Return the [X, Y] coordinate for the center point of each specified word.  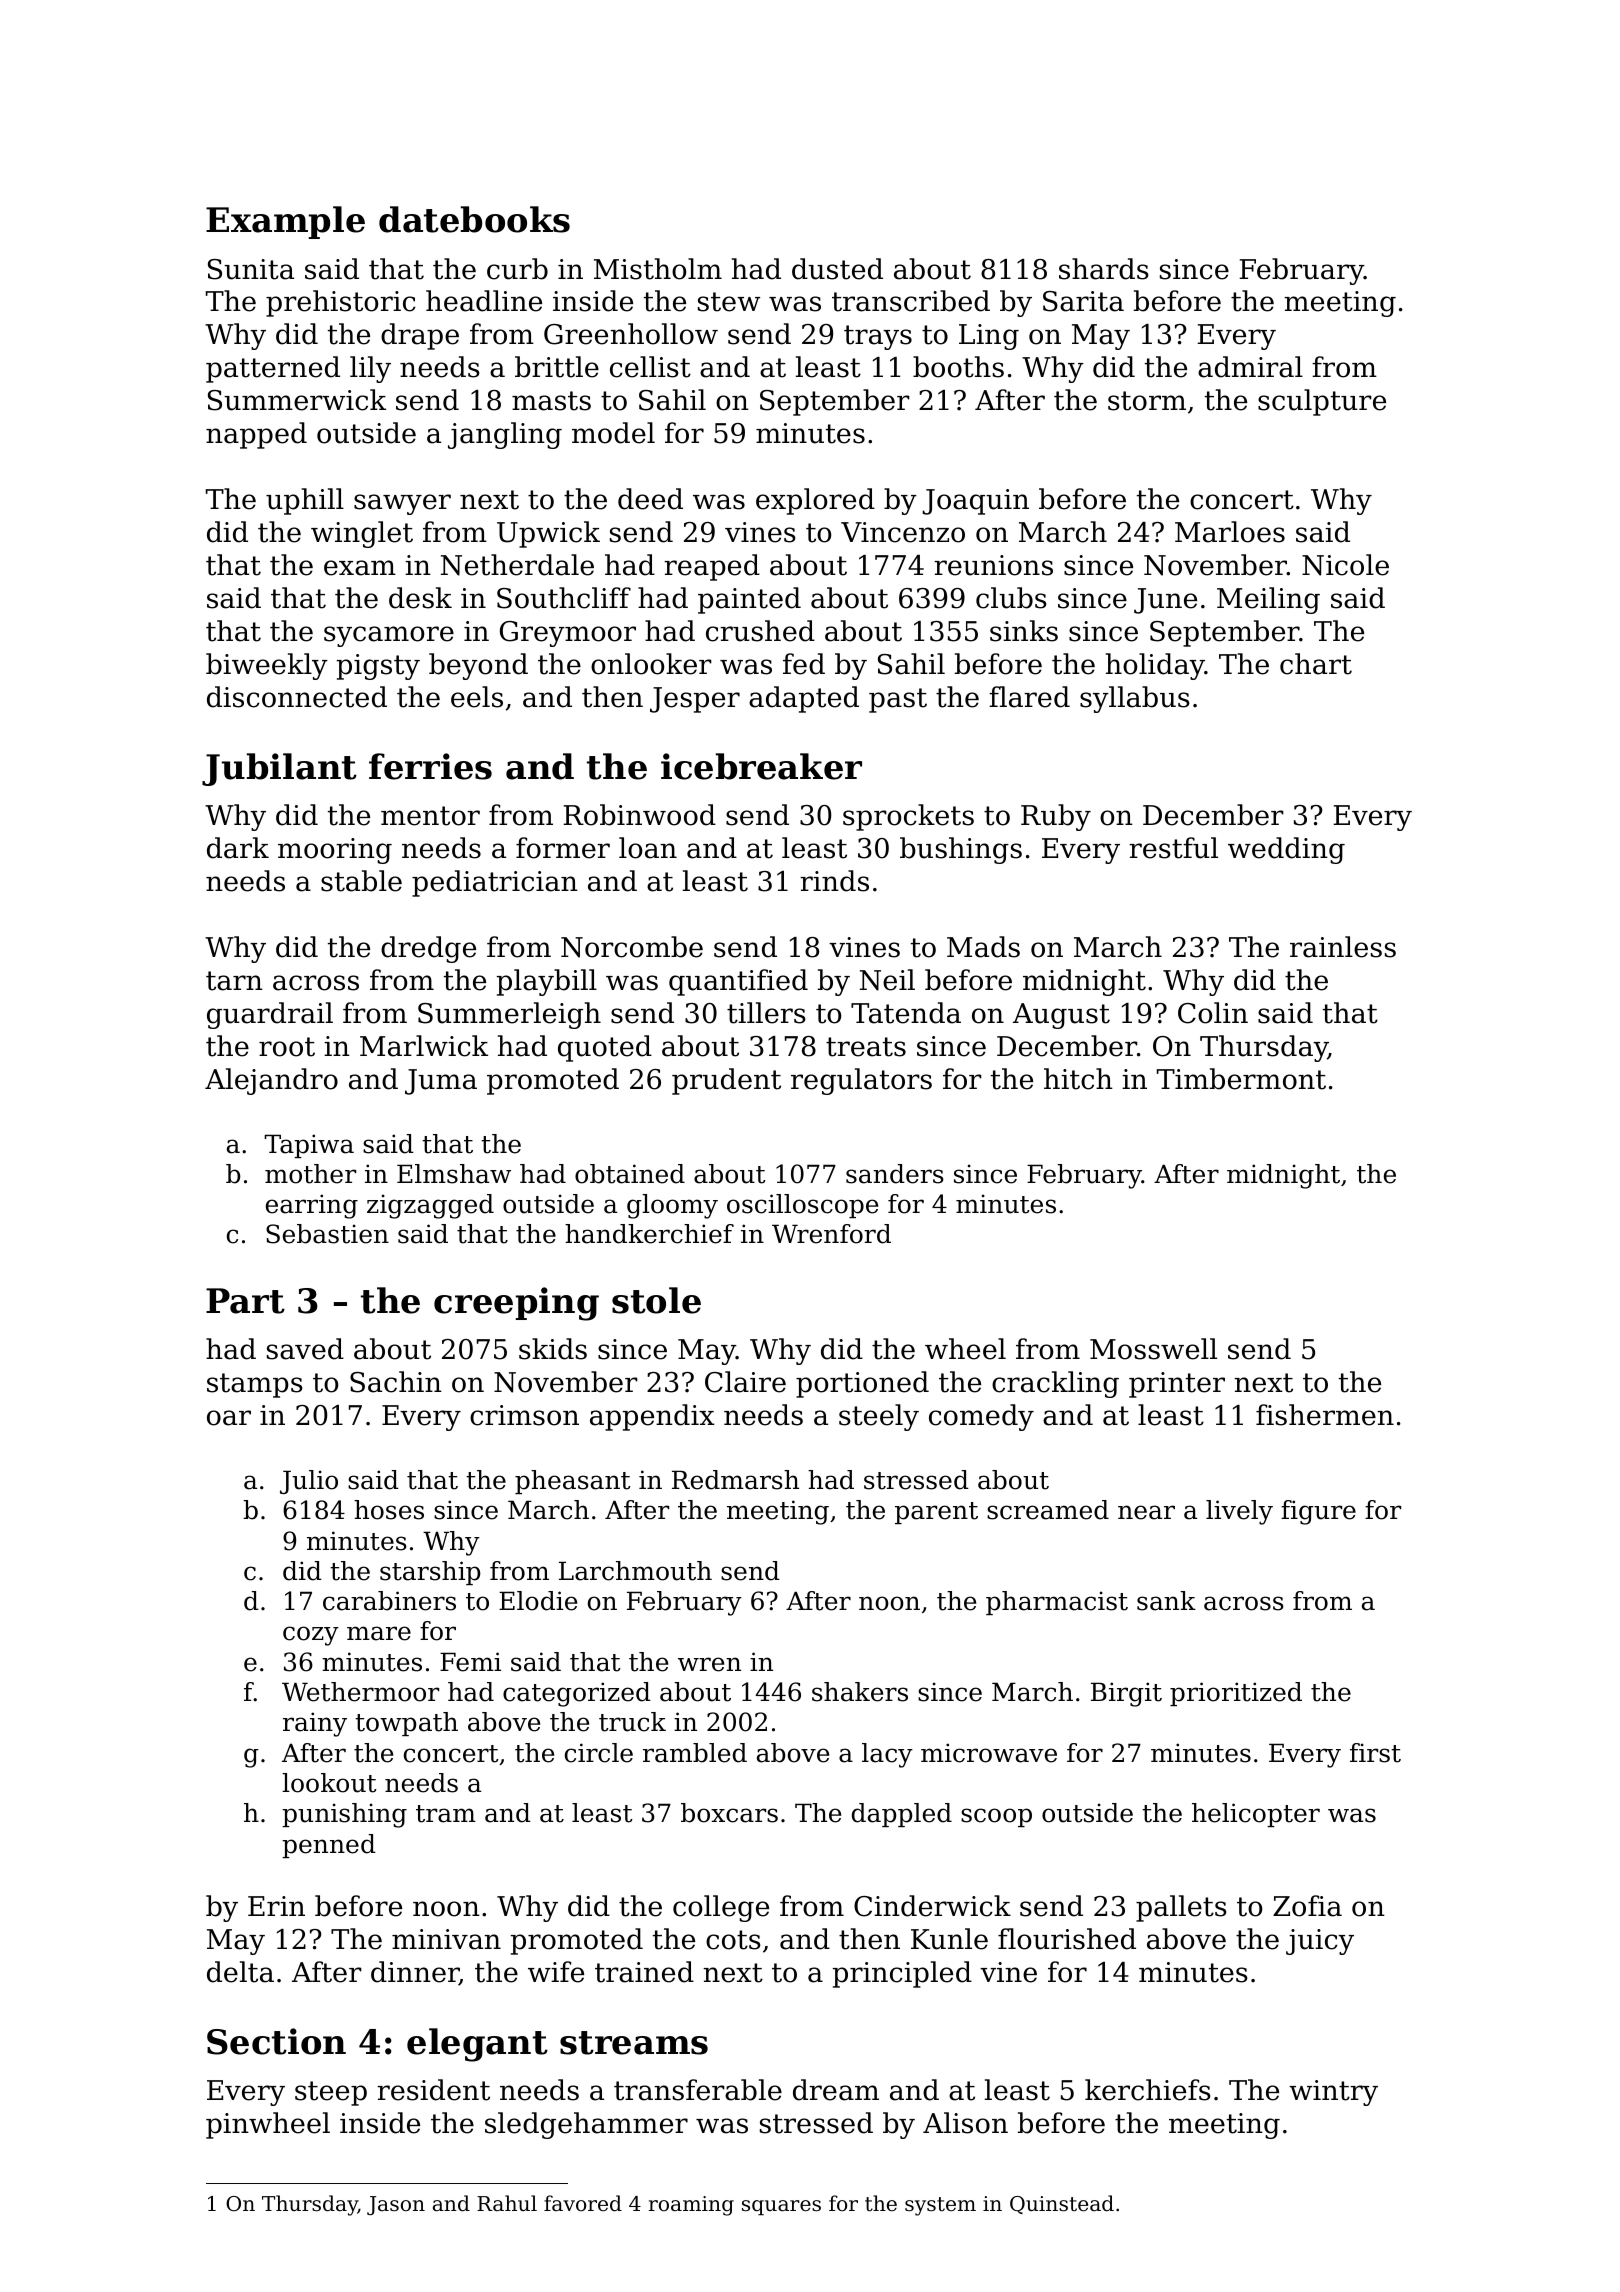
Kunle [949, 1939]
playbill [547, 982]
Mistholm [658, 269]
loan [648, 848]
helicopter [1256, 1815]
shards [1104, 269]
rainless [1343, 947]
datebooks [474, 219]
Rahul [507, 2203]
